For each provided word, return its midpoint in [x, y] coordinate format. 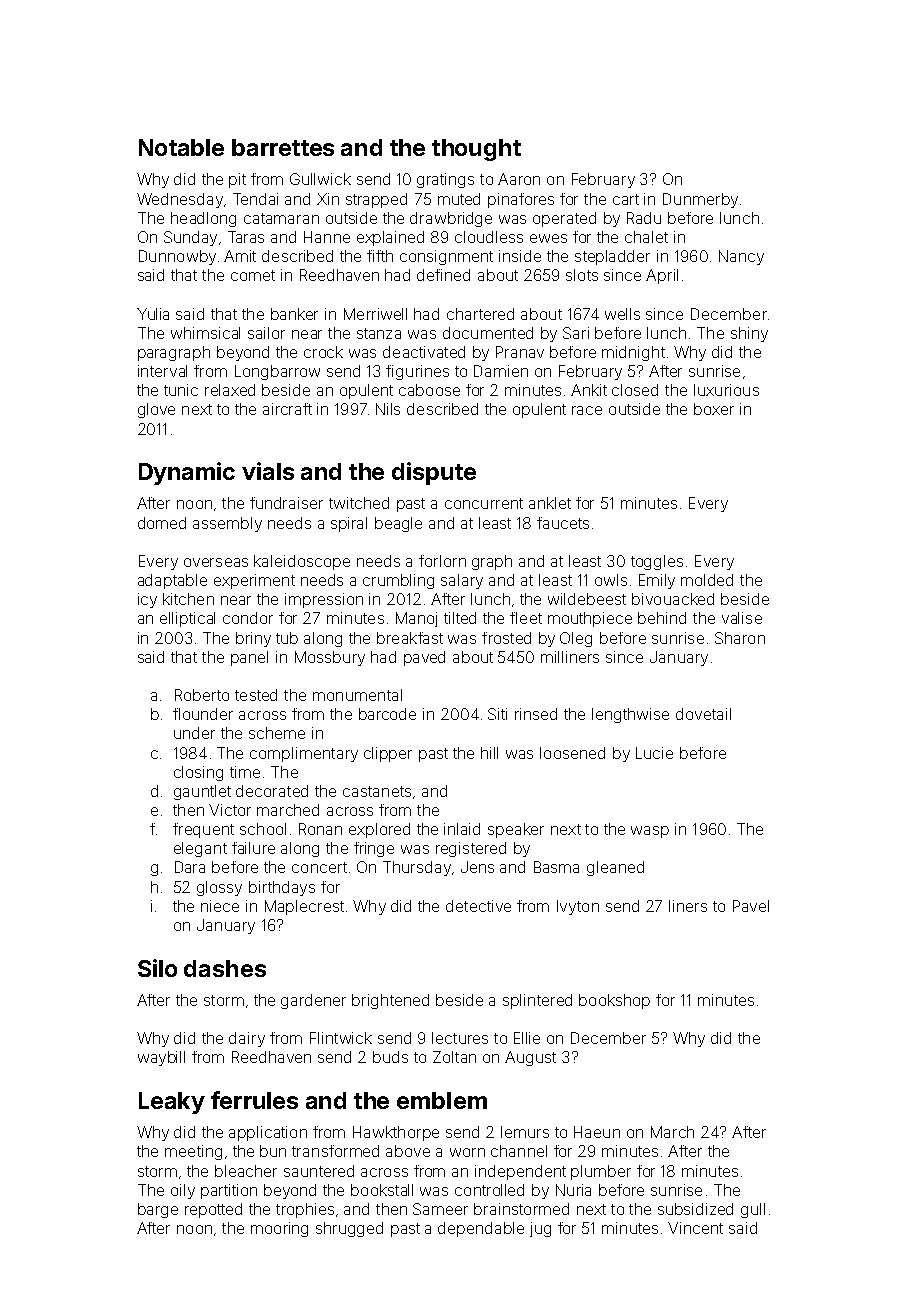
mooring [279, 1229]
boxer [714, 409]
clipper [388, 754]
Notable [181, 147]
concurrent [484, 503]
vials [268, 471]
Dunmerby [700, 200]
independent [520, 1172]
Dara [190, 867]
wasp [650, 832]
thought [476, 150]
